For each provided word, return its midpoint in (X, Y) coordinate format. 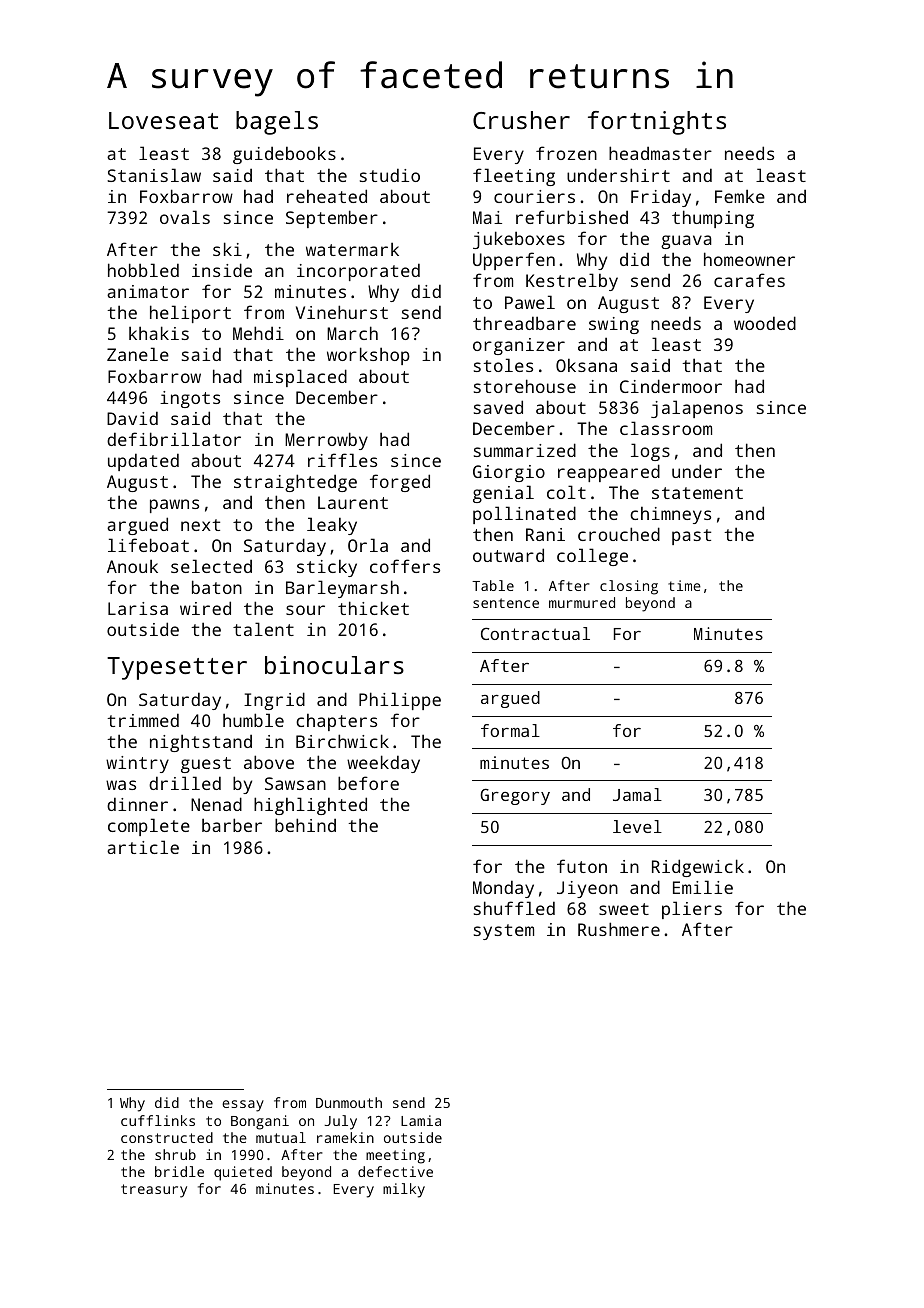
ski (227, 249)
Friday (661, 198)
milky (404, 1190)
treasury (154, 1191)
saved (498, 407)
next (200, 525)
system (504, 932)
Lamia (421, 1120)
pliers (692, 910)
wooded (765, 323)
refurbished (572, 217)
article (143, 847)
